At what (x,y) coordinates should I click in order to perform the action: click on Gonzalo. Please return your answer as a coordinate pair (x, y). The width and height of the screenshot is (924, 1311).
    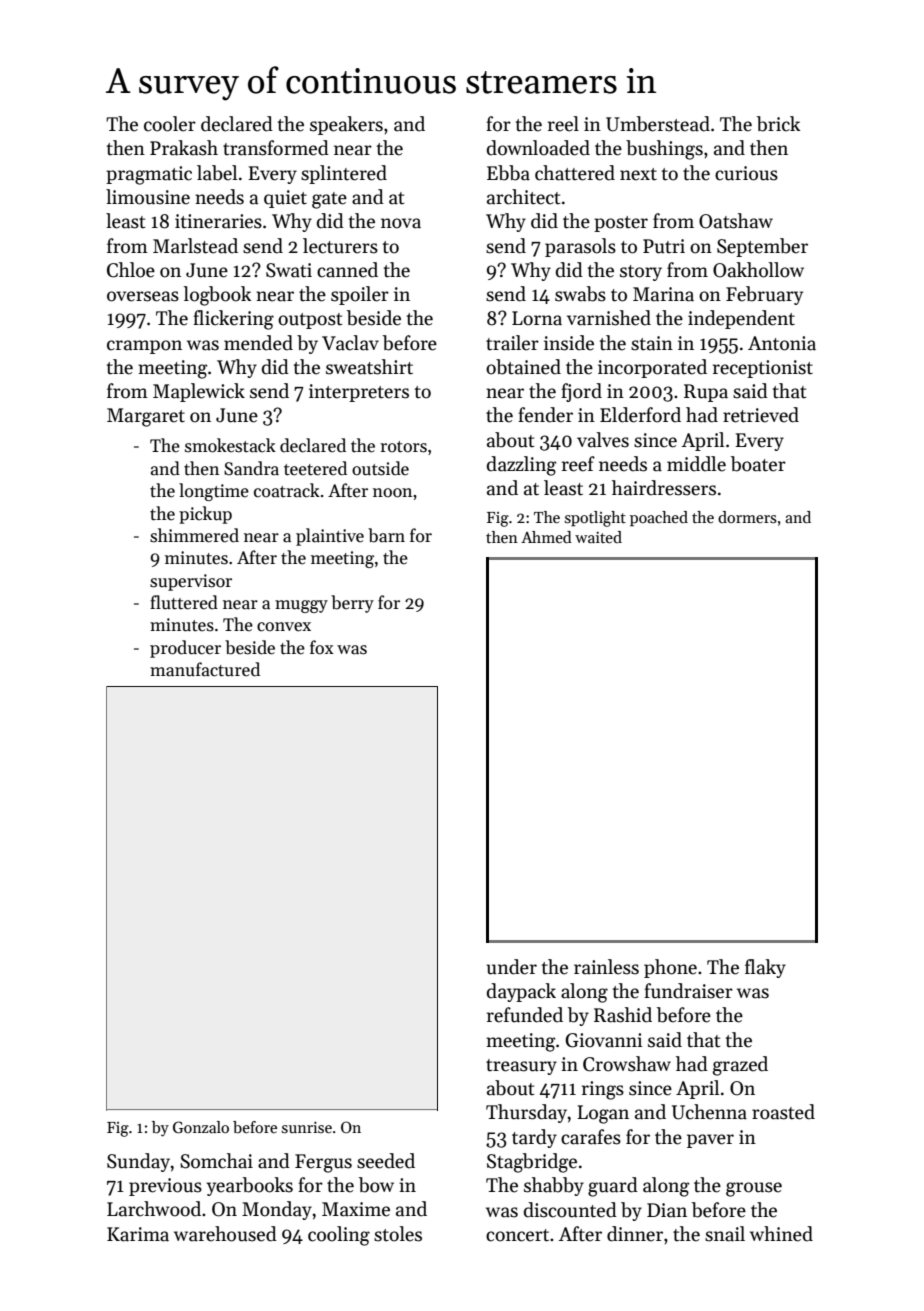
    Looking at the image, I should click on (201, 1127).
